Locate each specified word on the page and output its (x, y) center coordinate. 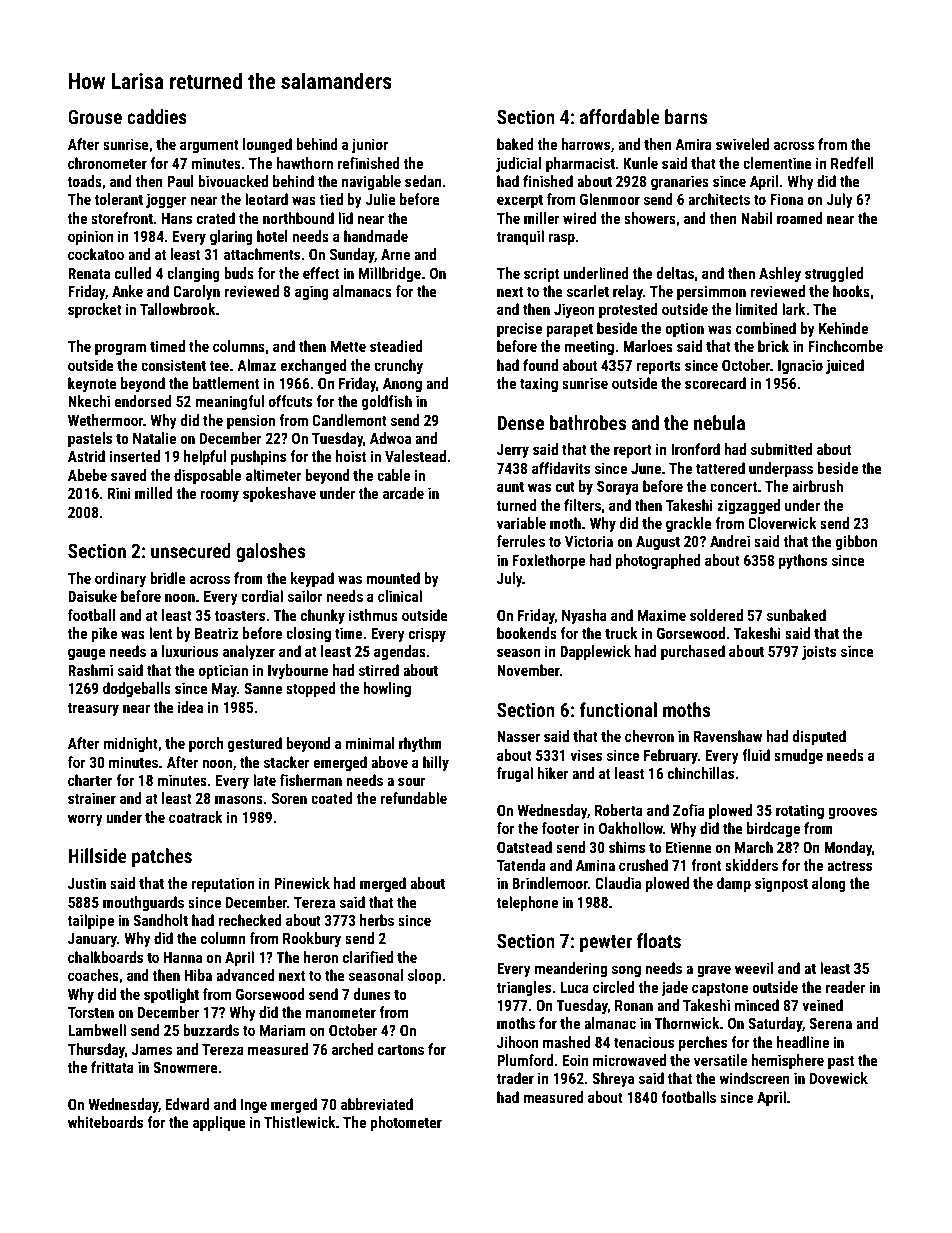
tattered (720, 468)
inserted (135, 456)
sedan (423, 181)
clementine (777, 163)
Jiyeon (574, 310)
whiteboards (105, 1122)
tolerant (119, 199)
